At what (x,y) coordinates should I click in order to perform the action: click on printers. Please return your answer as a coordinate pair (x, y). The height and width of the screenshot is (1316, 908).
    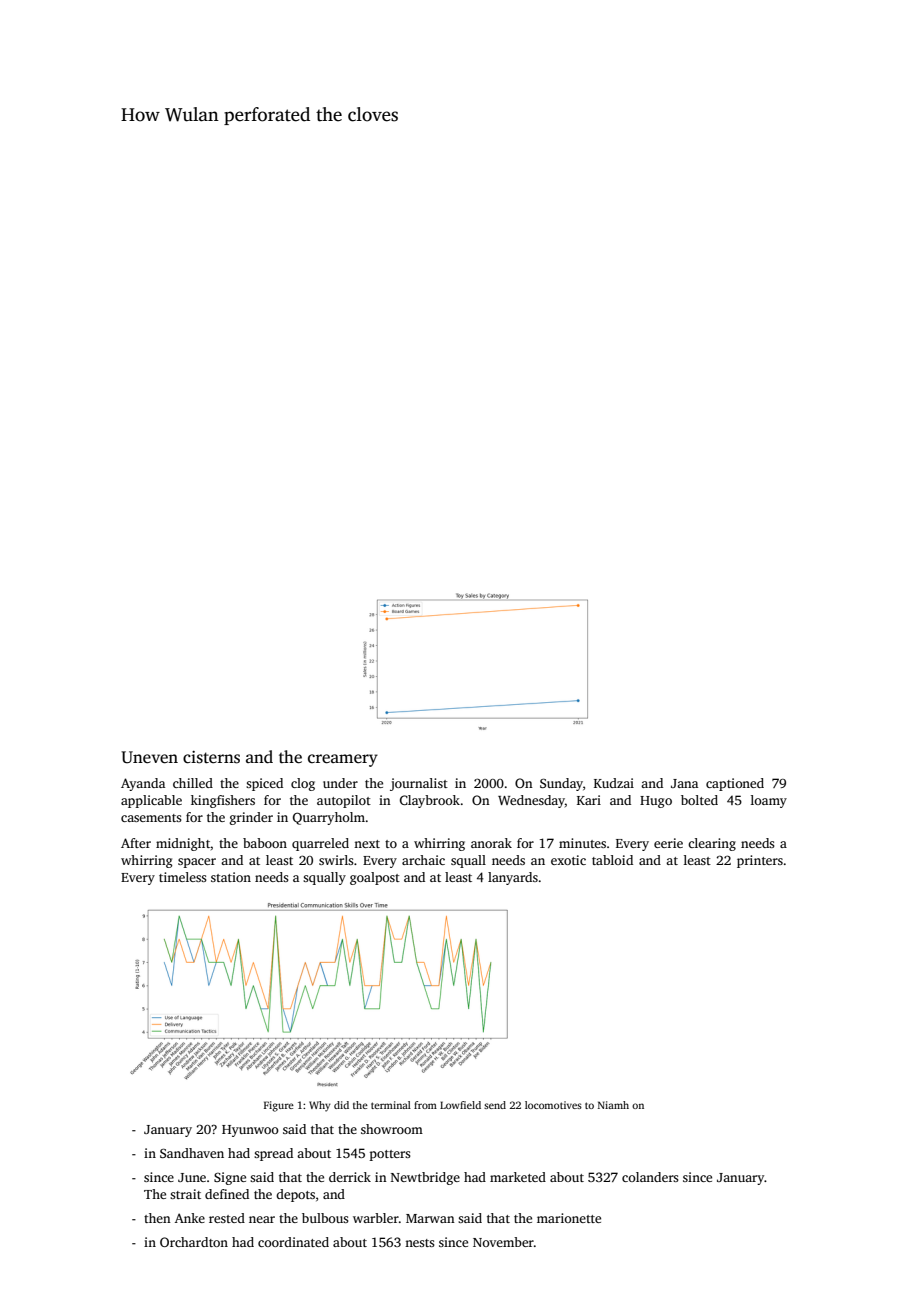
    Looking at the image, I should click on (760, 861).
